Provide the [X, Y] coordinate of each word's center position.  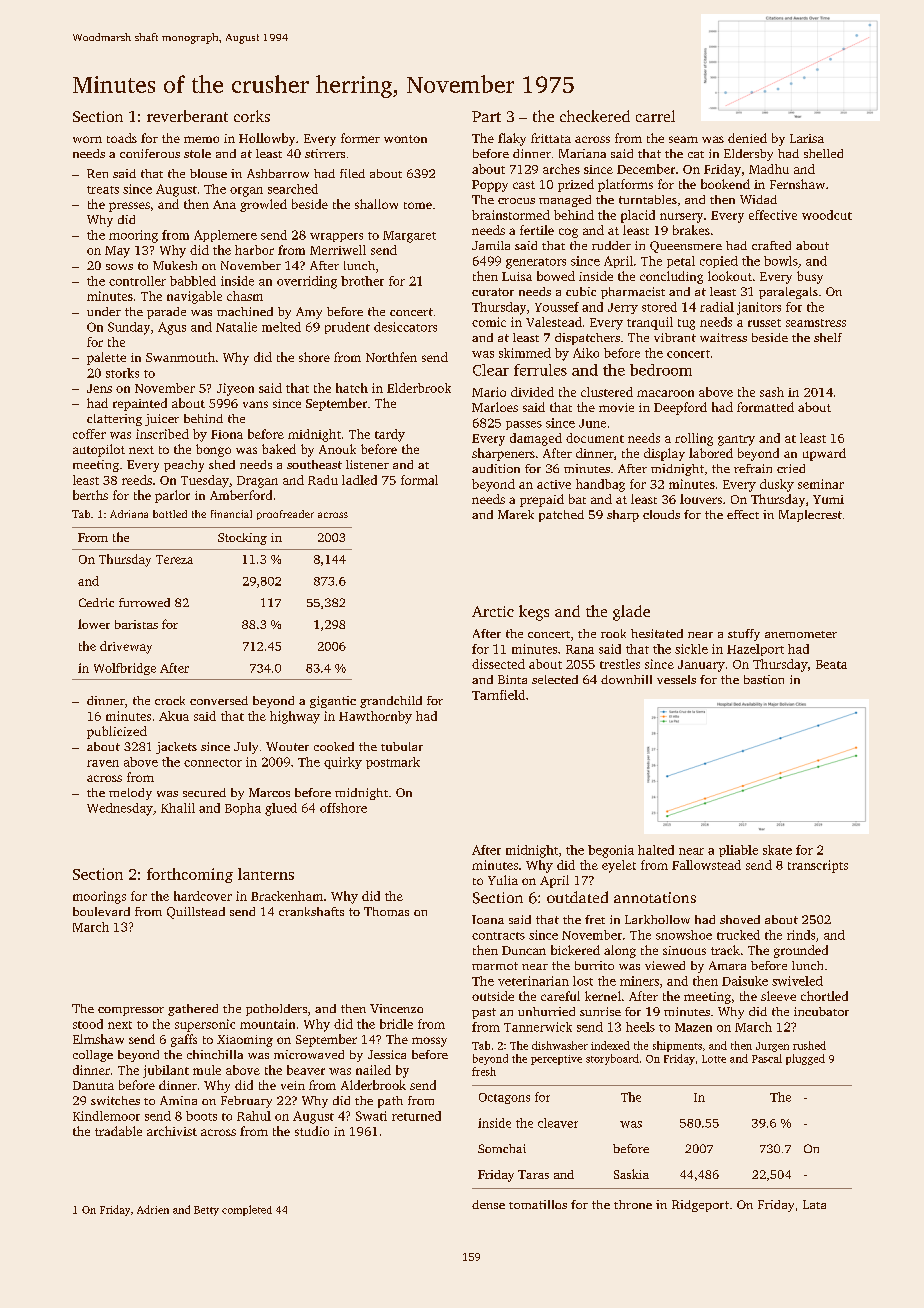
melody [130, 794]
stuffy [744, 635]
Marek [516, 514]
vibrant [675, 337]
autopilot [99, 450]
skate [777, 850]
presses [129, 207]
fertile [537, 230]
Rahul [254, 1116]
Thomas [386, 911]
